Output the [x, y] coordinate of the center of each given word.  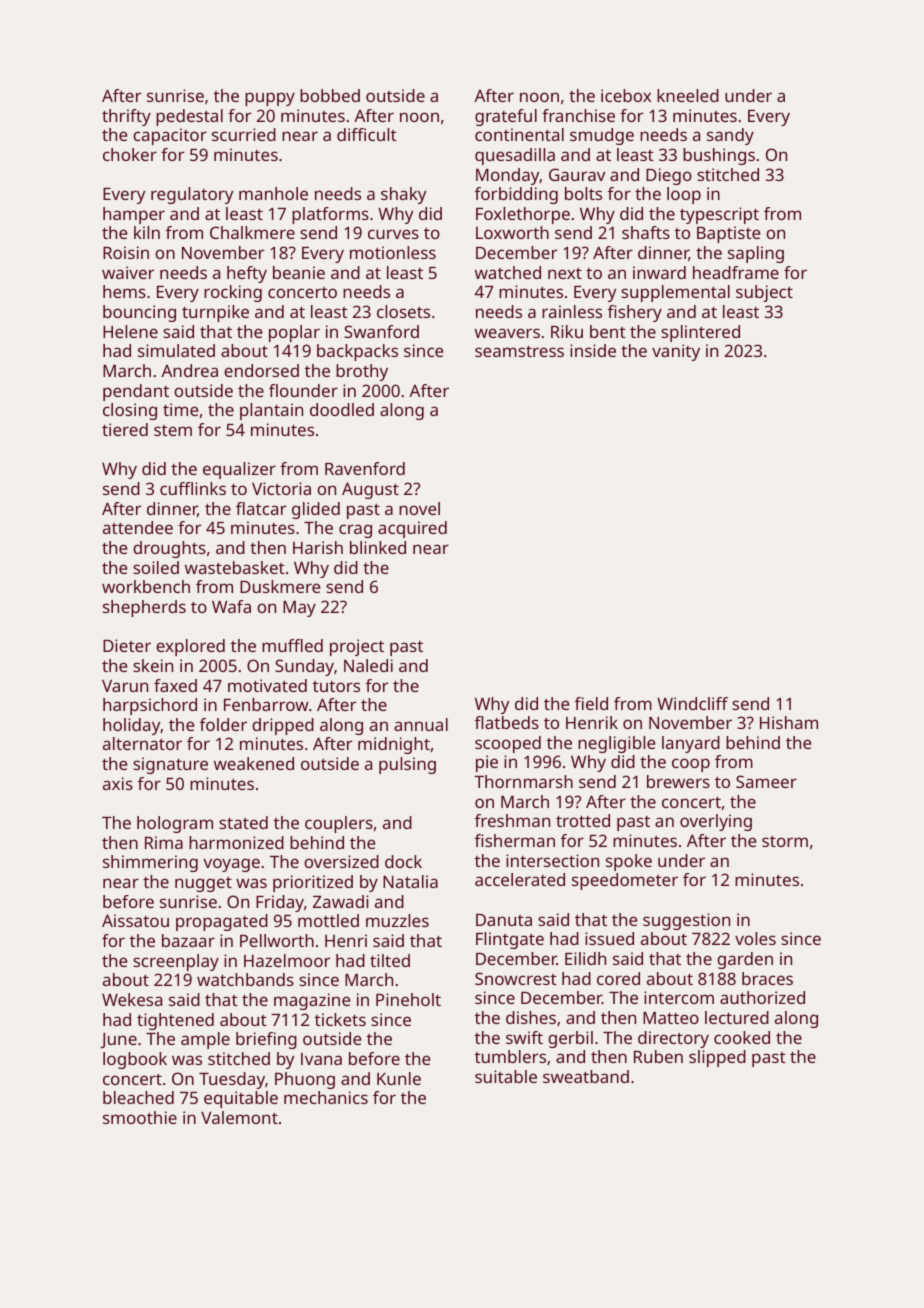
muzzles [397, 920]
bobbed [330, 95]
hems [124, 291]
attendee [138, 527]
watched [508, 272]
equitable [241, 1099]
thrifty [126, 117]
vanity [676, 352]
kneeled [688, 95]
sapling [756, 254]
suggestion [686, 921]
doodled [342, 409]
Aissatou [135, 920]
